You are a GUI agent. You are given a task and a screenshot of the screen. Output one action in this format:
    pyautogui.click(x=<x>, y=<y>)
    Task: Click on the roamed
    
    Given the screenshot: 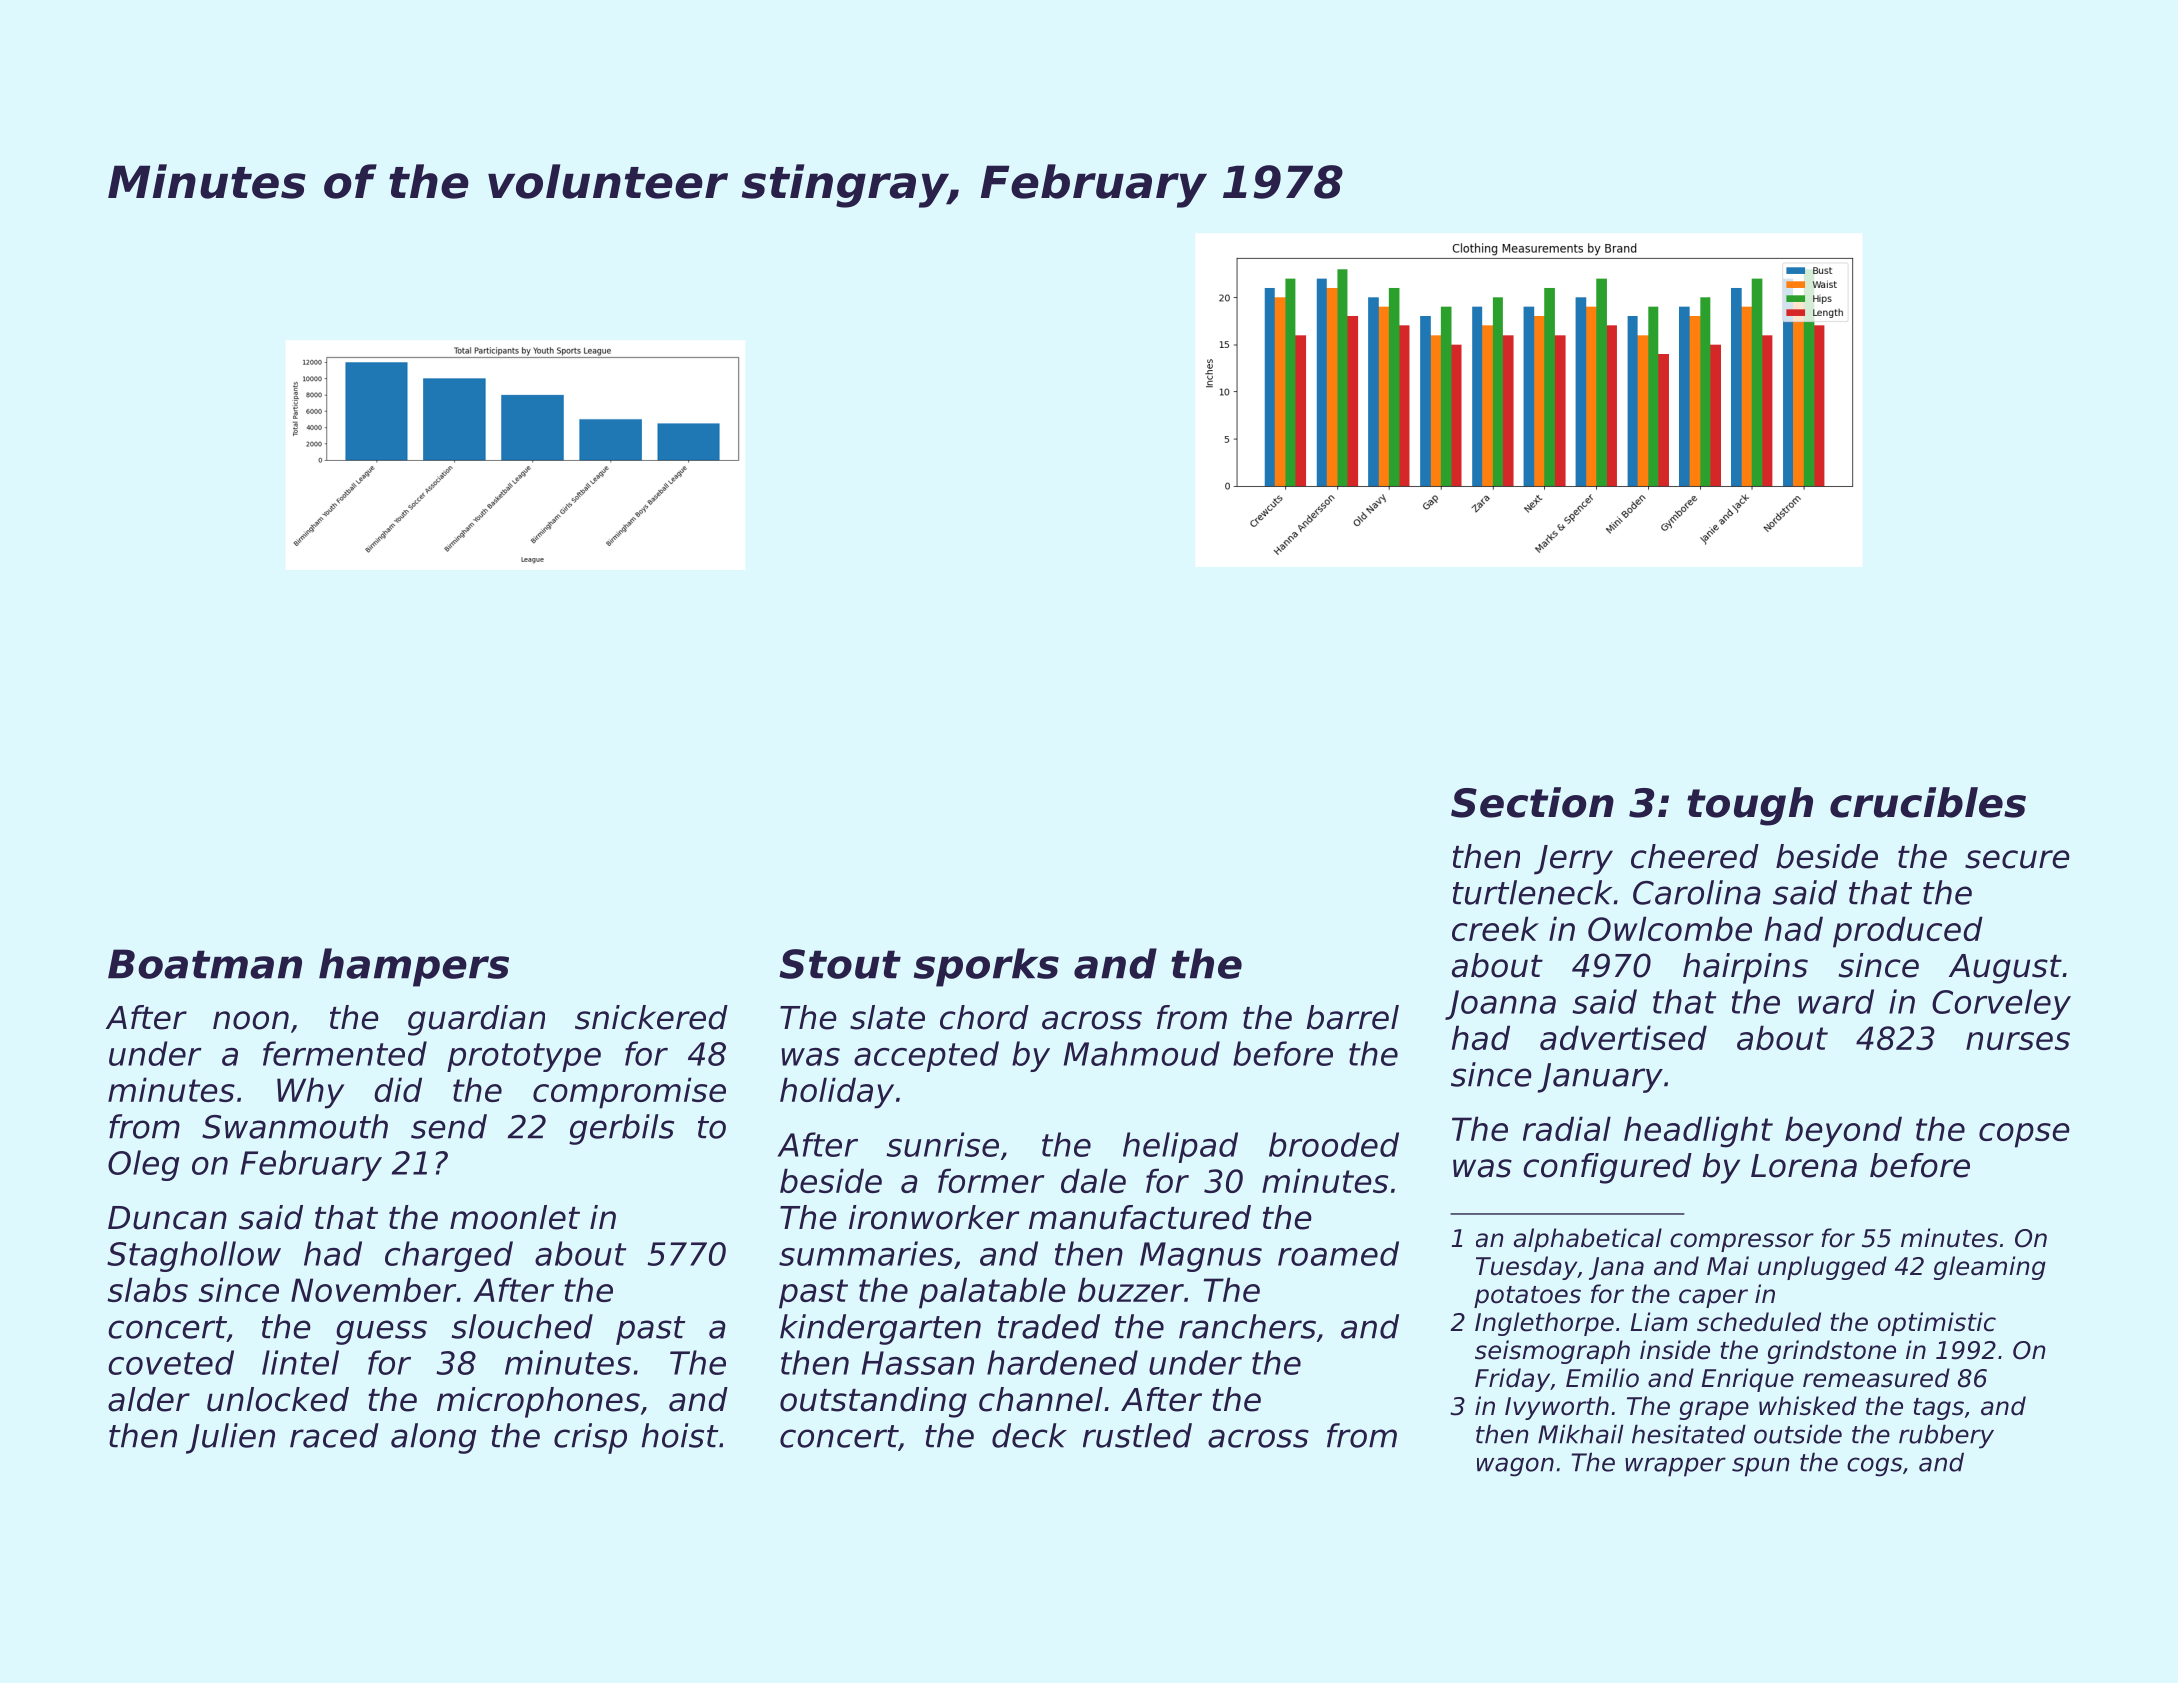 What is the action you would take?
    pyautogui.click(x=1338, y=1253)
